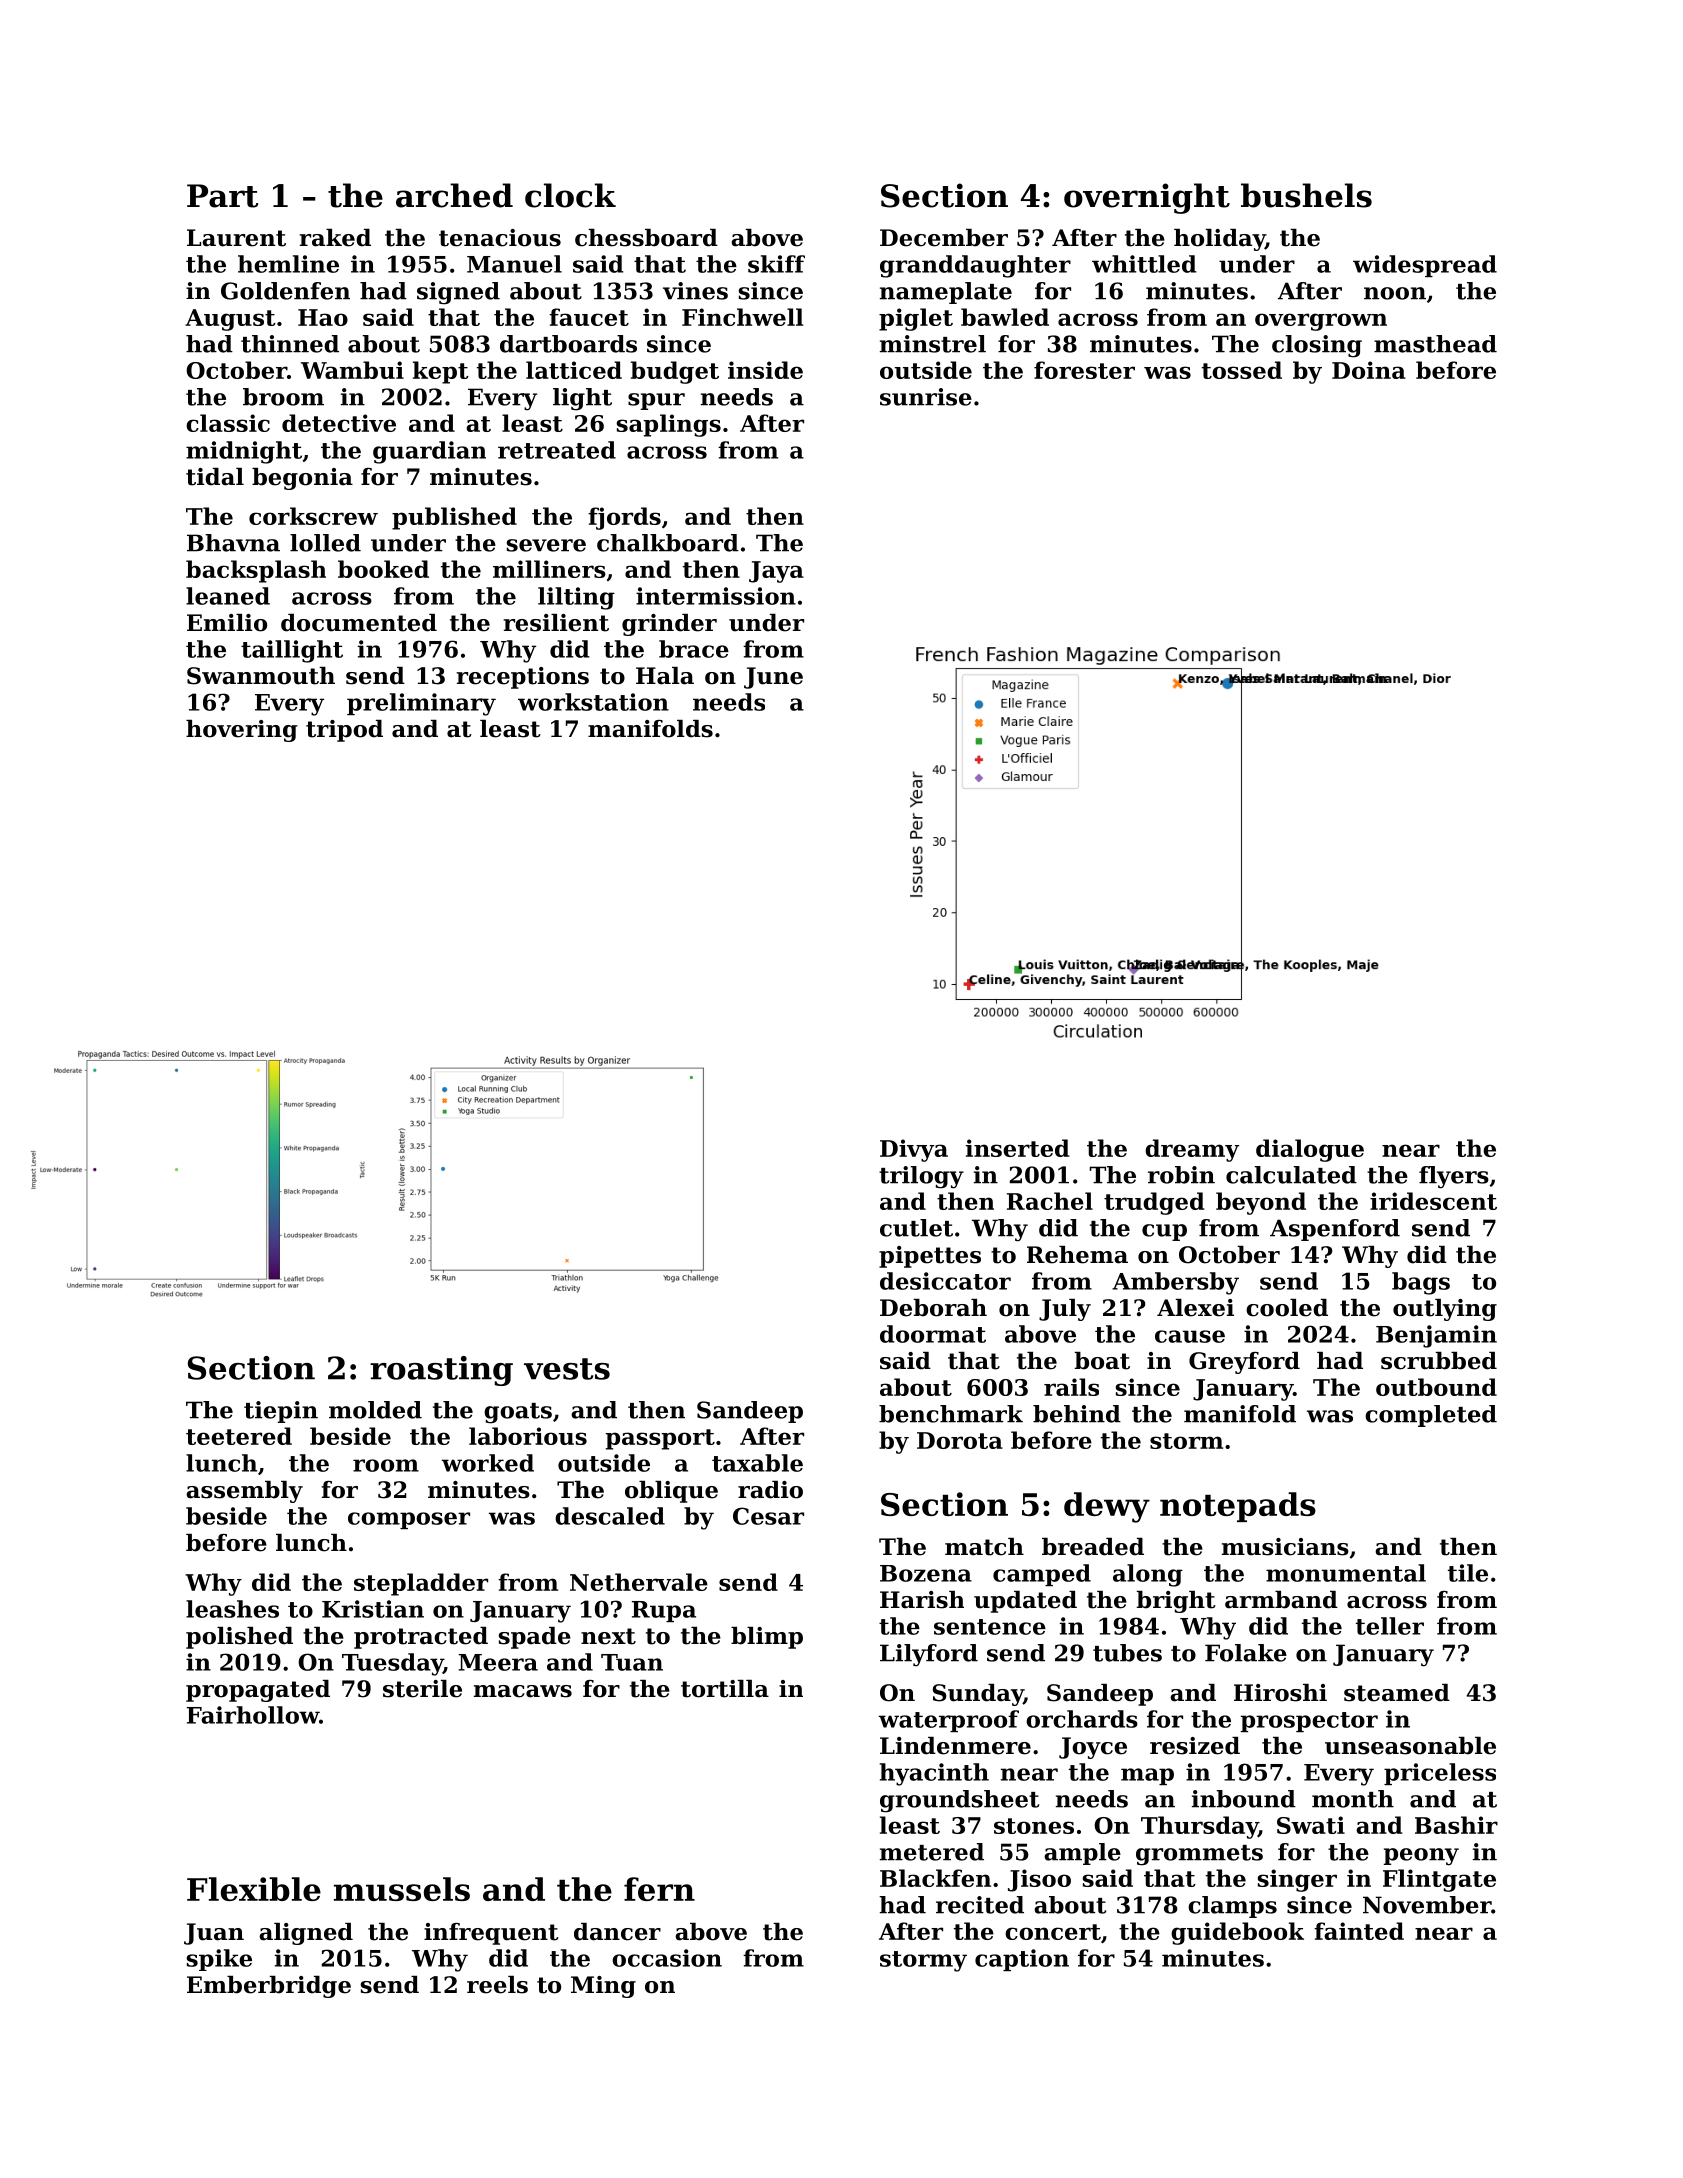 The image size is (1683, 2178). Describe the element at coordinates (335, 238) in the document. I see `raked` at that location.
